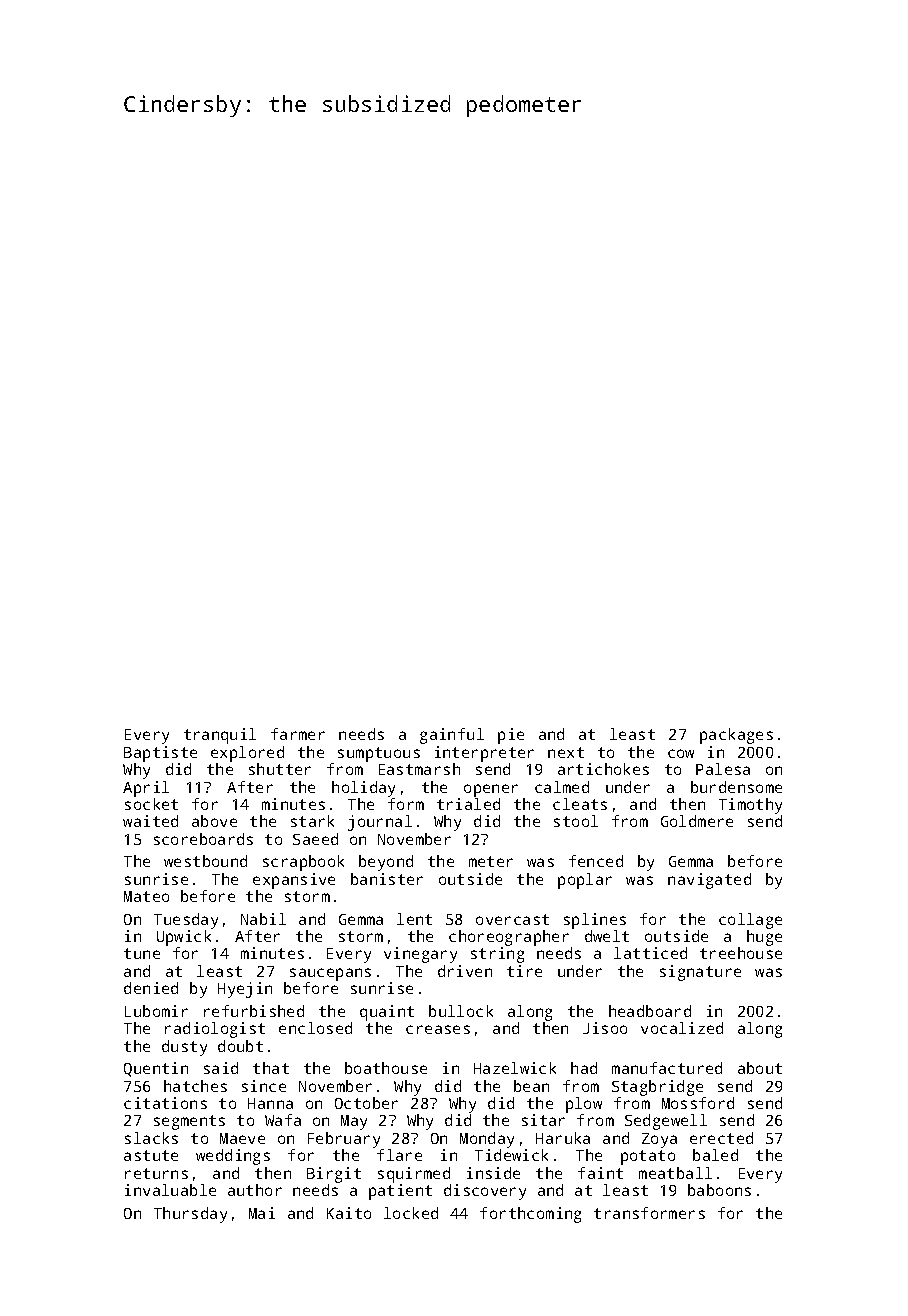 This screenshot has height=1316, width=908. I want to click on Thursday, so click(190, 1215).
